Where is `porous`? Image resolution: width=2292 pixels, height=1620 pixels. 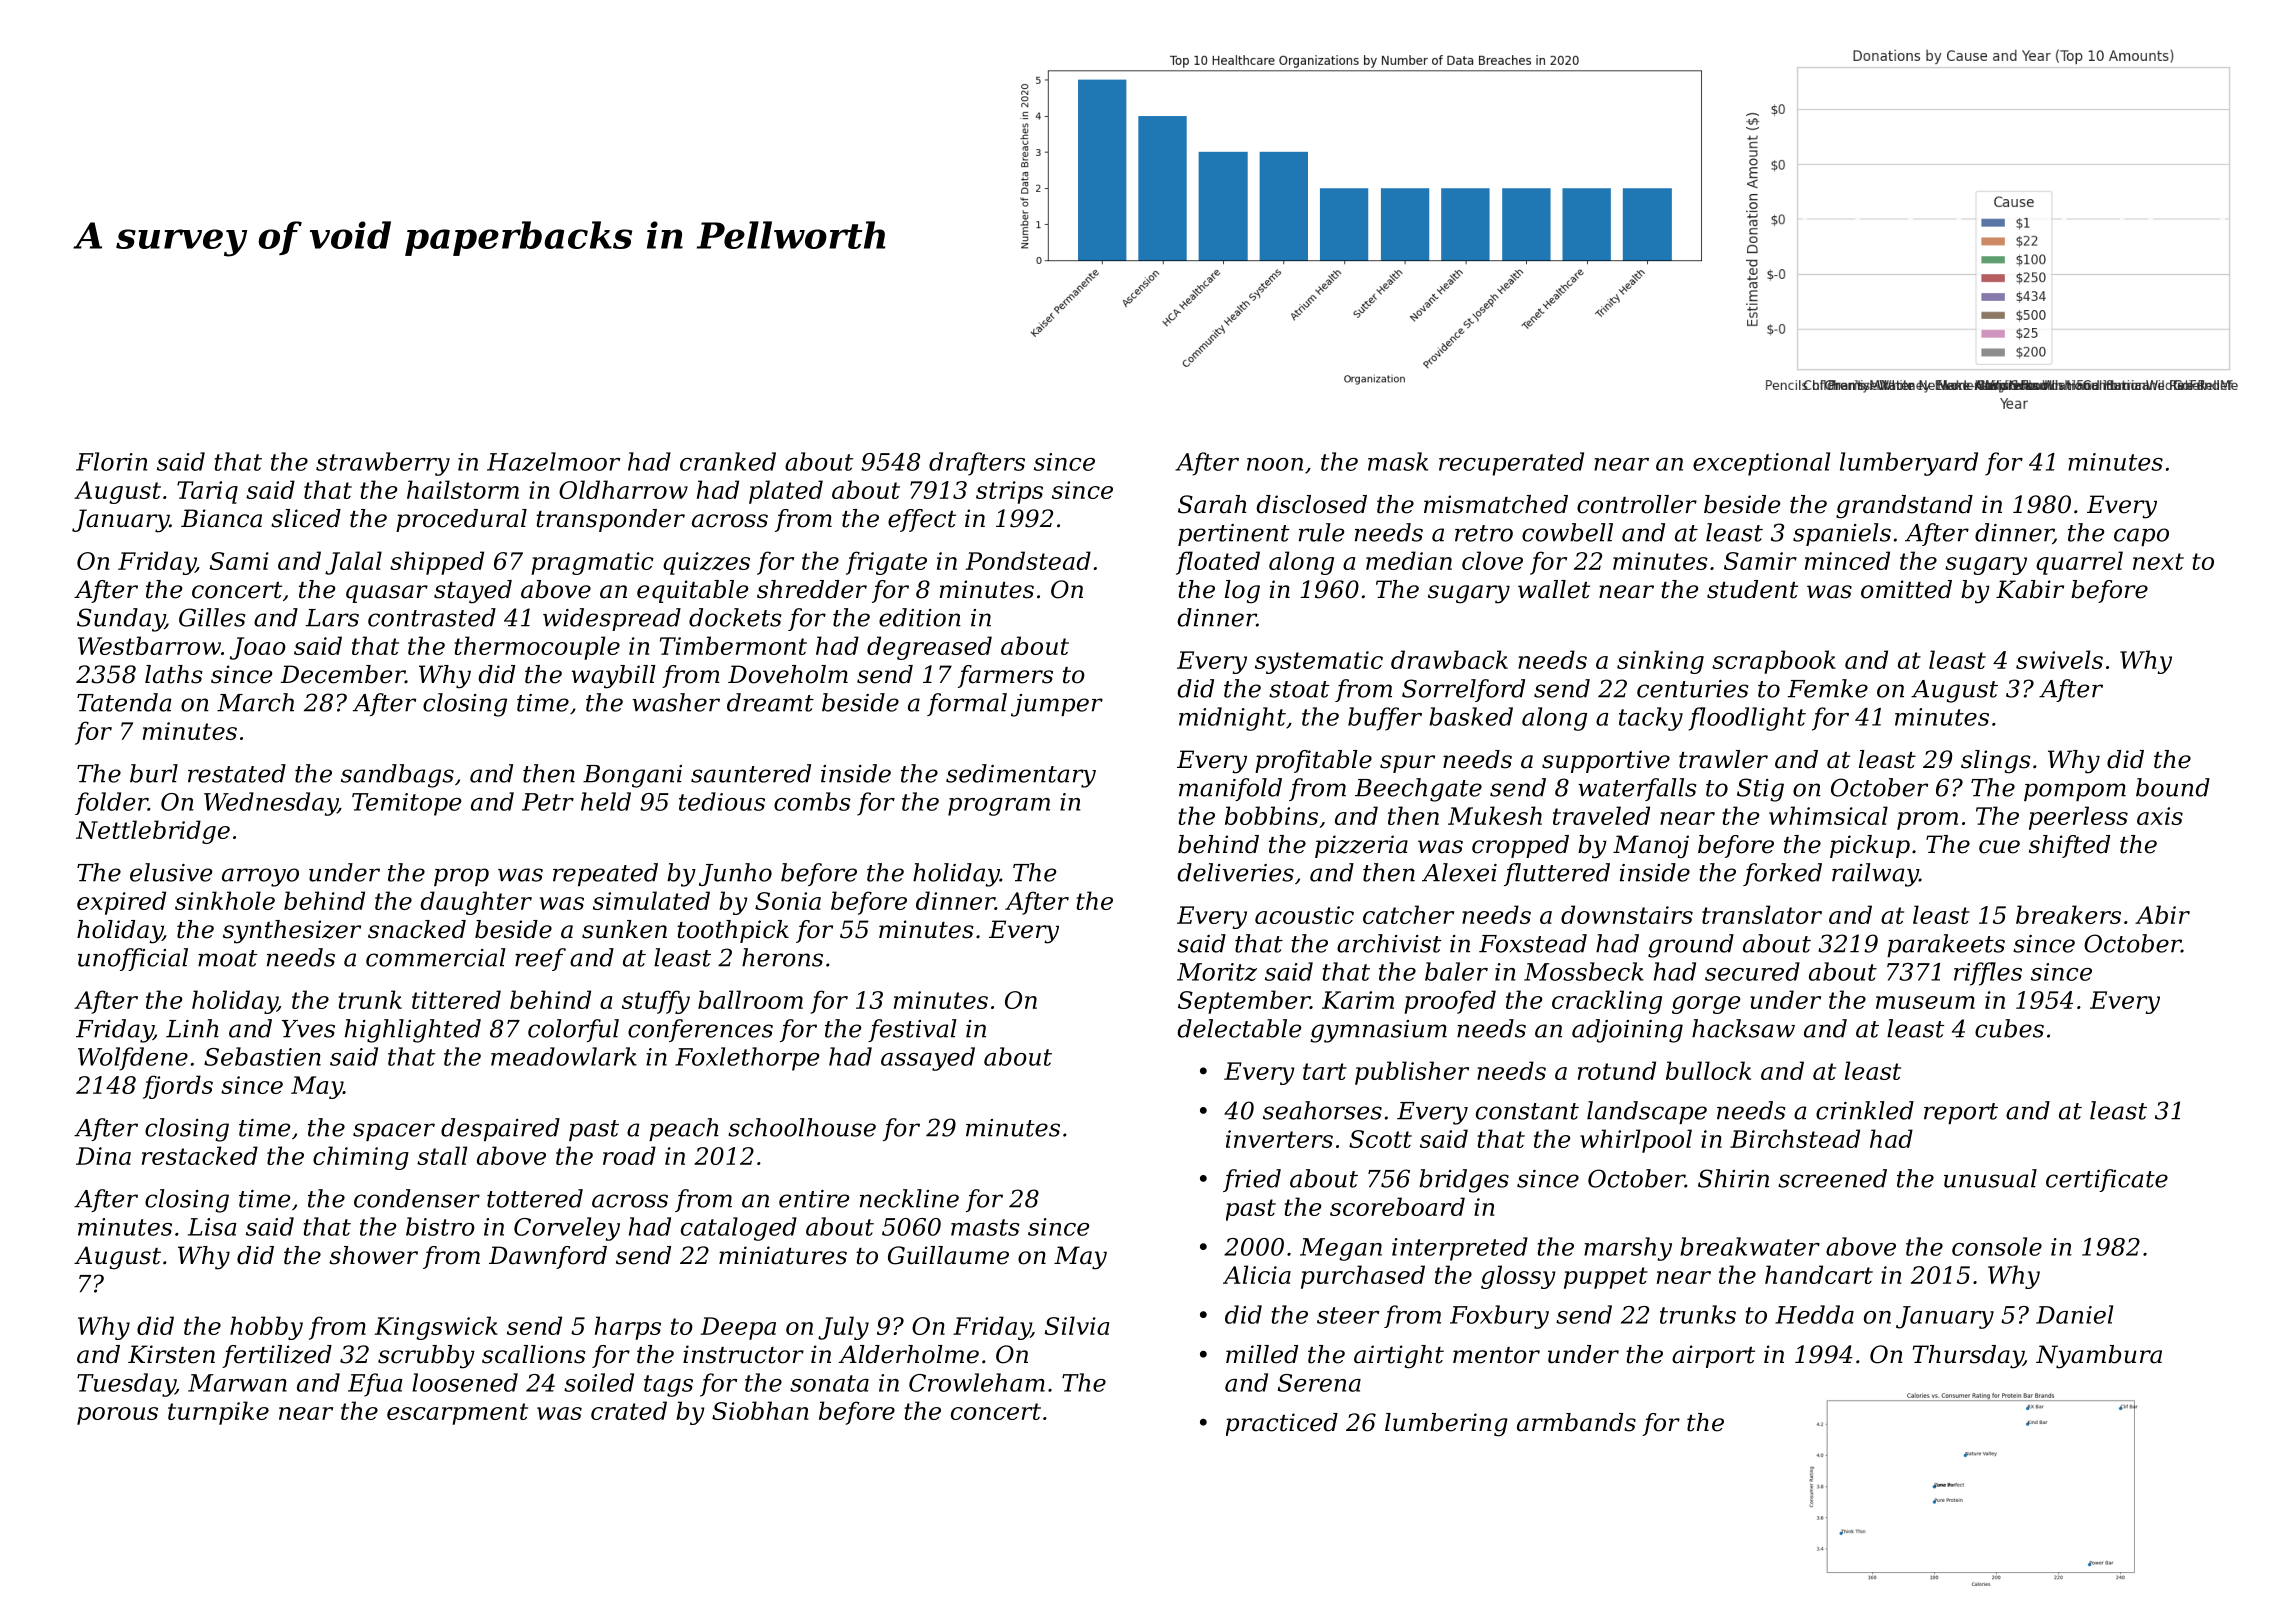
porous is located at coordinates (117, 1416).
